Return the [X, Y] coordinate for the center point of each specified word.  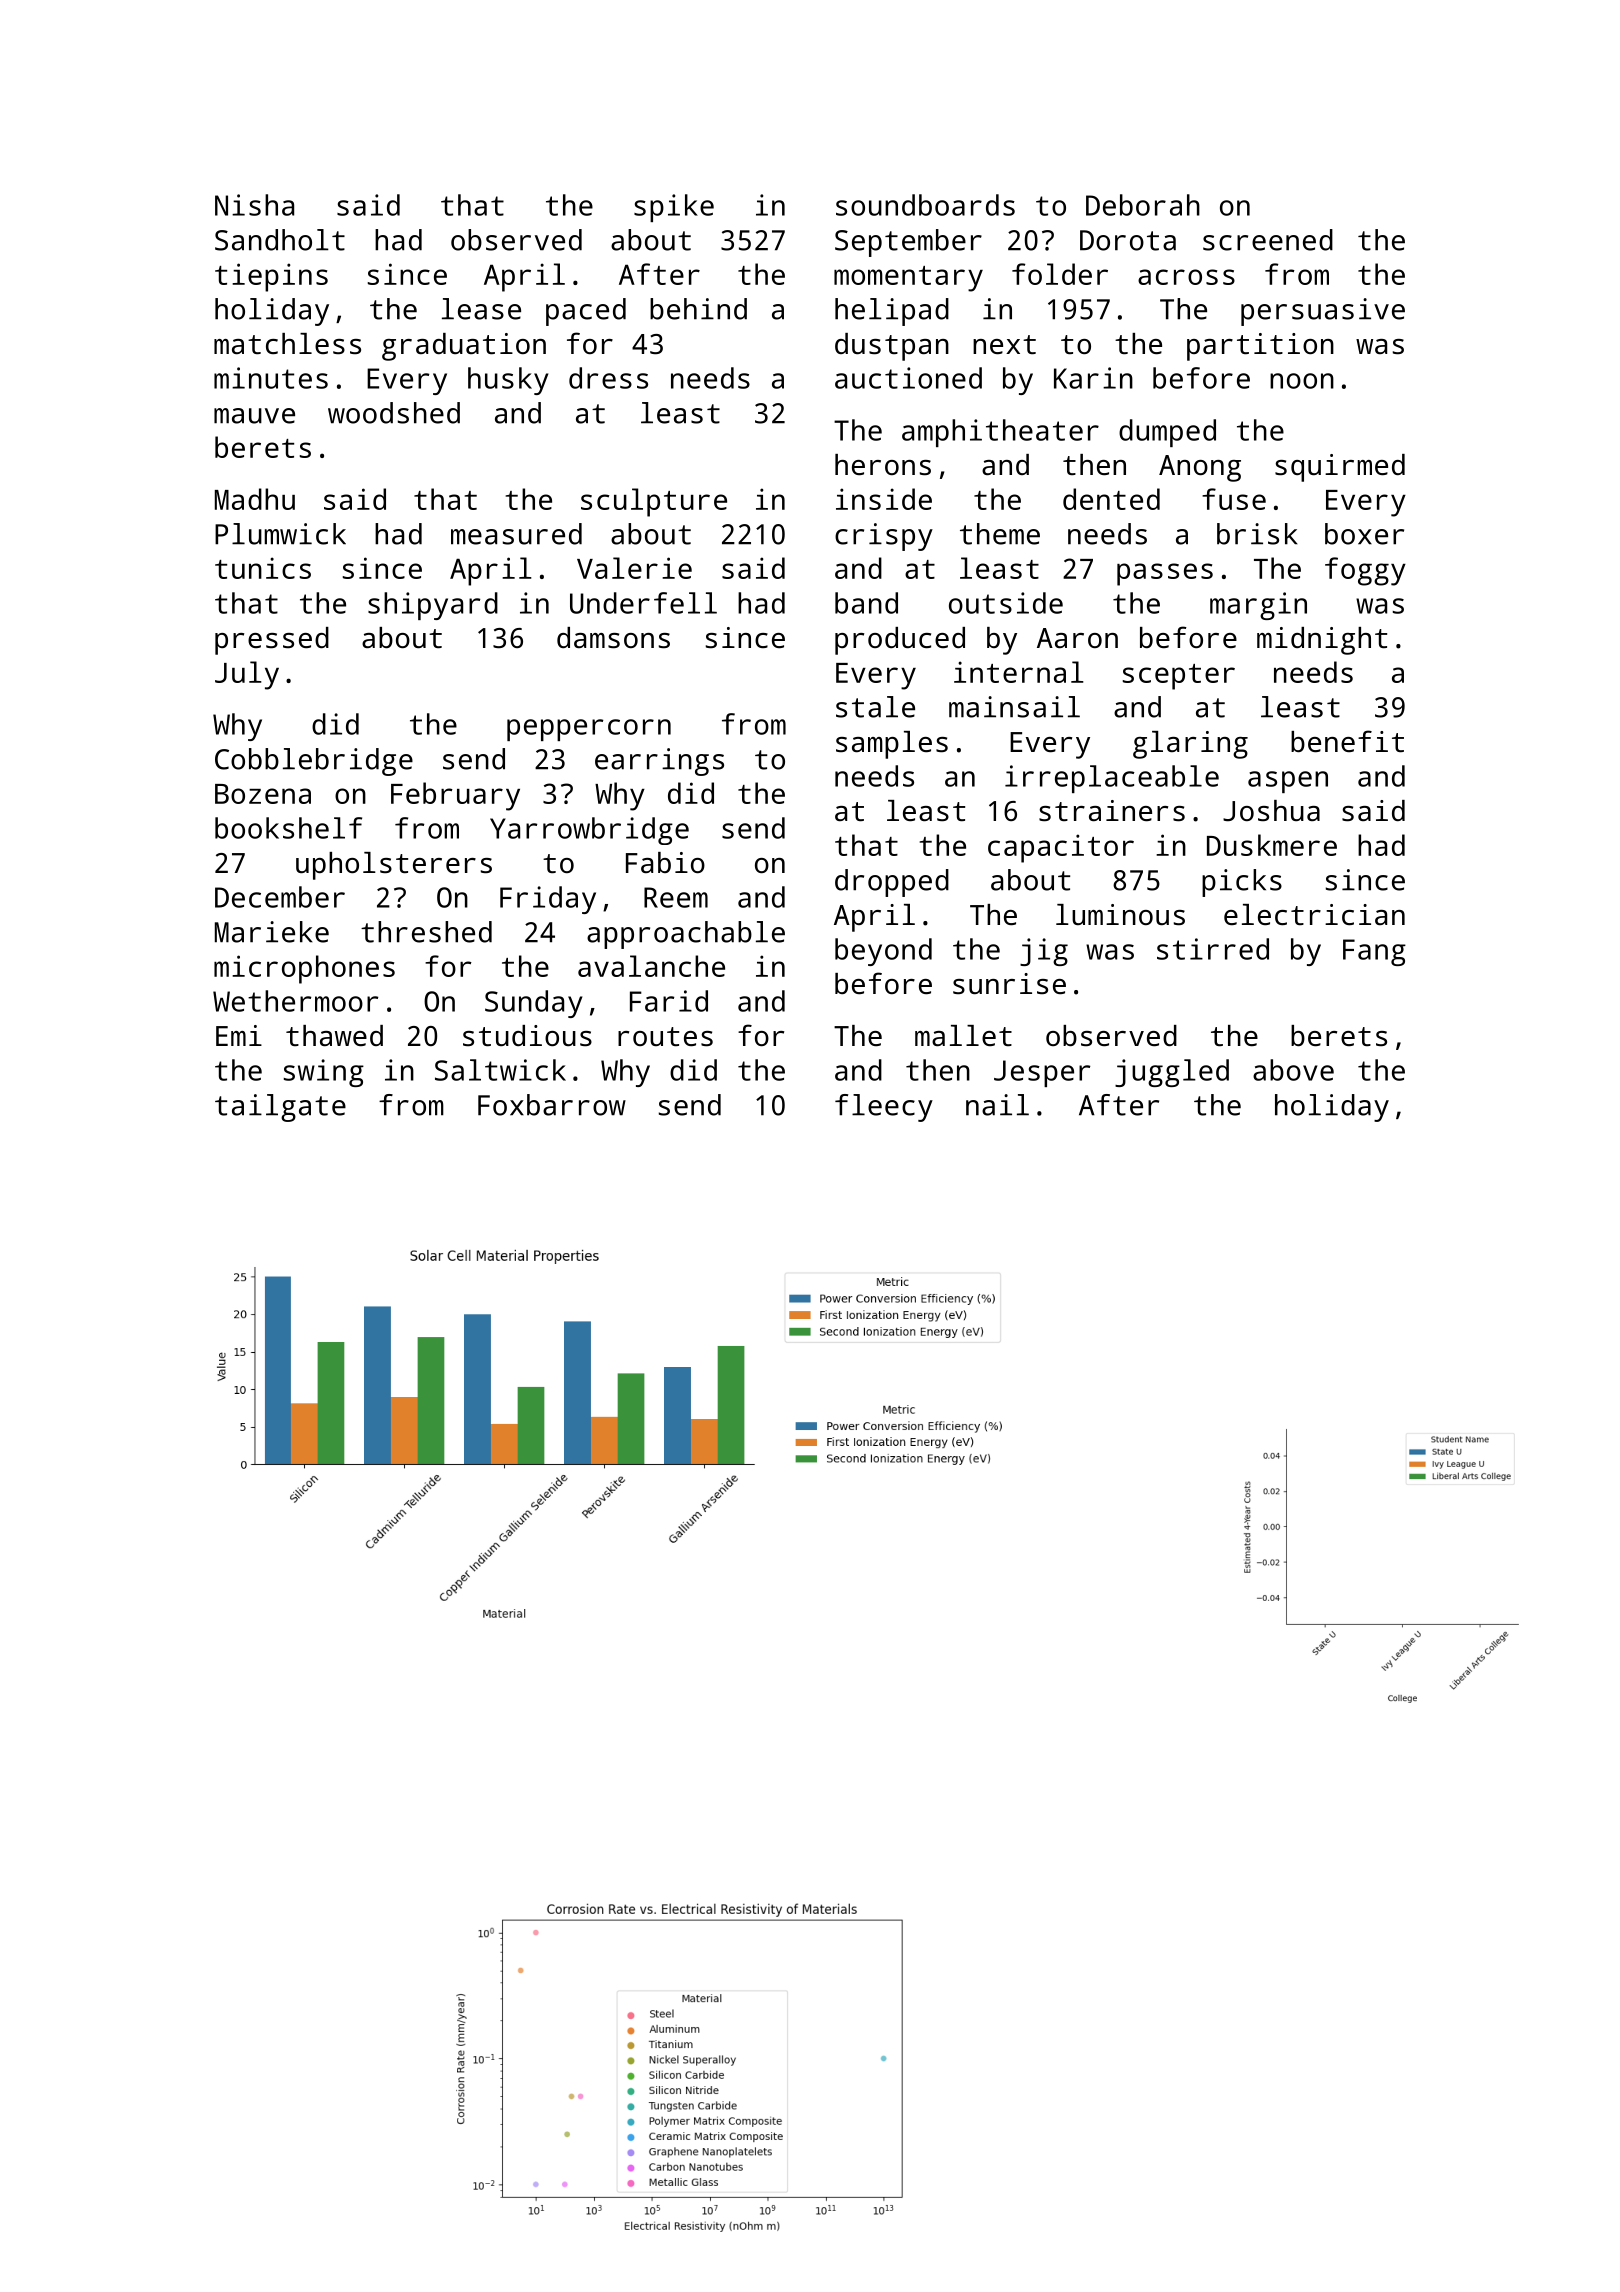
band [866, 603]
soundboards [925, 205]
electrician [1314, 914]
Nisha [254, 205]
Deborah [1143, 205]
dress [608, 378]
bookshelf [288, 828]
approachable [686, 935]
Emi [239, 1035]
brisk [1257, 534]
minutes [271, 378]
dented [1111, 499]
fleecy [884, 1108]
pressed [272, 641]
